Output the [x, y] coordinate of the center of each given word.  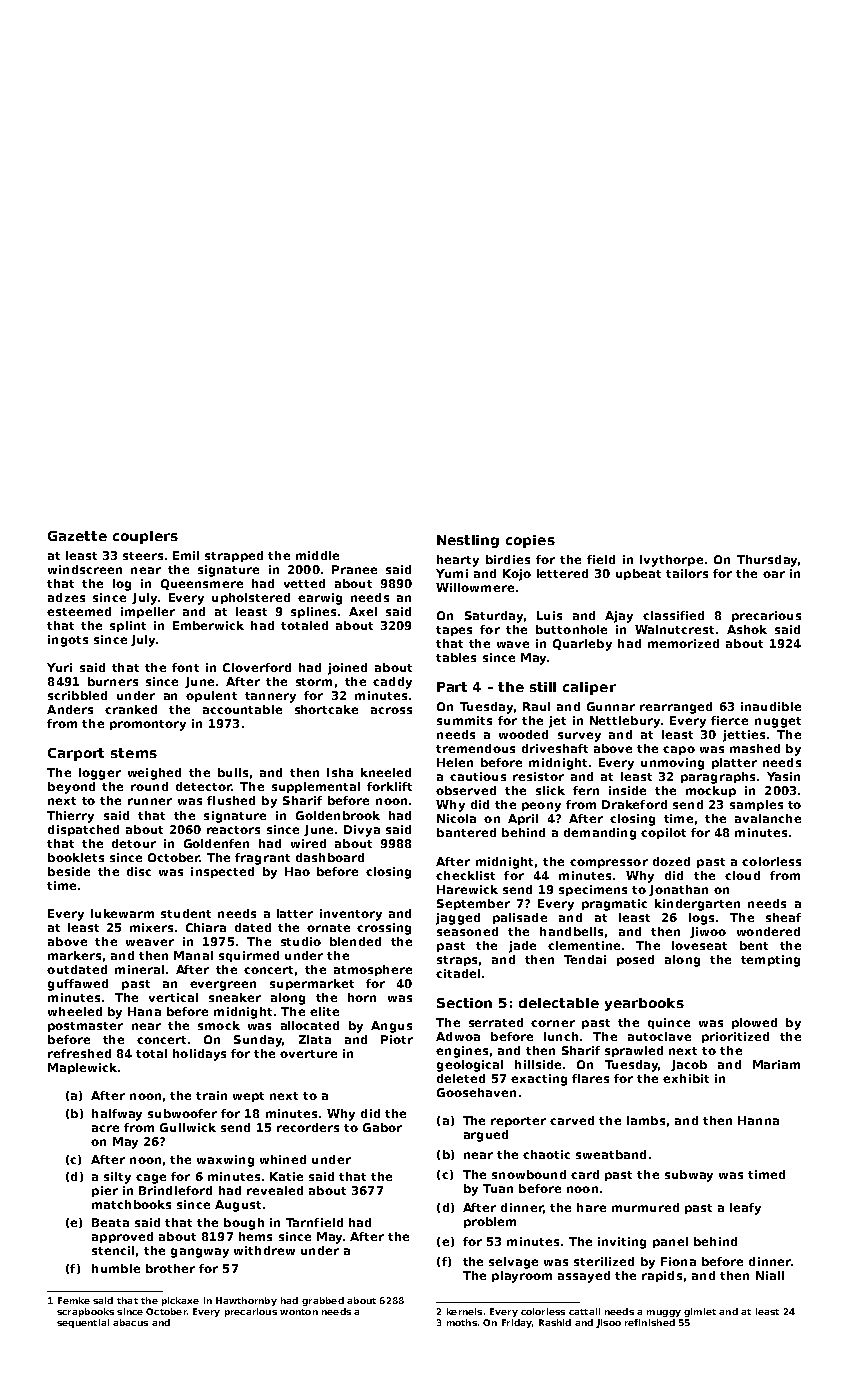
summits [464, 720]
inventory [351, 915]
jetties [744, 736]
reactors [233, 830]
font [185, 667]
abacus [130, 1322]
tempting [770, 961]
